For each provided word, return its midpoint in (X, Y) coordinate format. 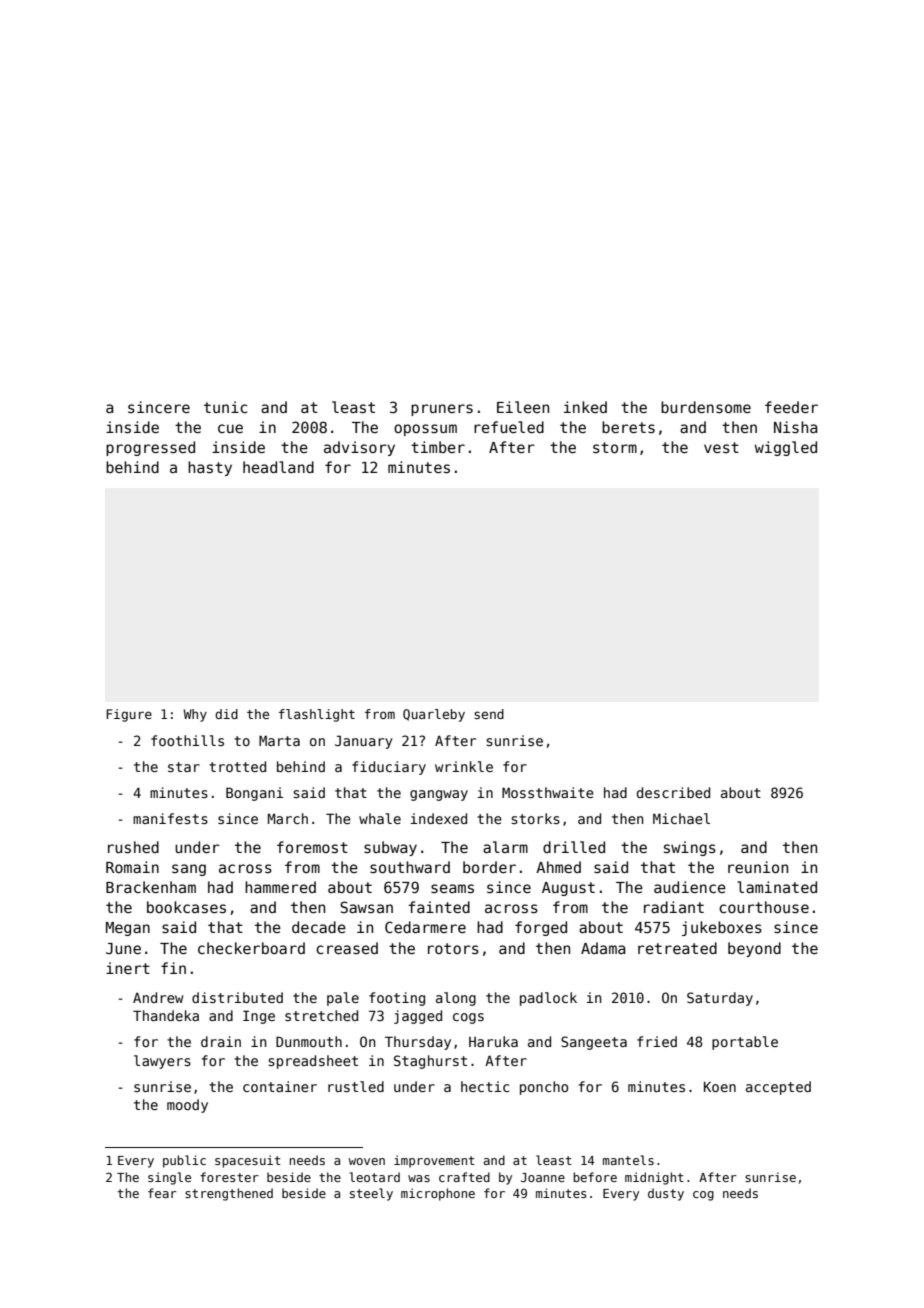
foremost (312, 847)
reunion (758, 867)
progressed (150, 448)
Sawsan (366, 907)
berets (628, 427)
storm (615, 447)
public (184, 1161)
